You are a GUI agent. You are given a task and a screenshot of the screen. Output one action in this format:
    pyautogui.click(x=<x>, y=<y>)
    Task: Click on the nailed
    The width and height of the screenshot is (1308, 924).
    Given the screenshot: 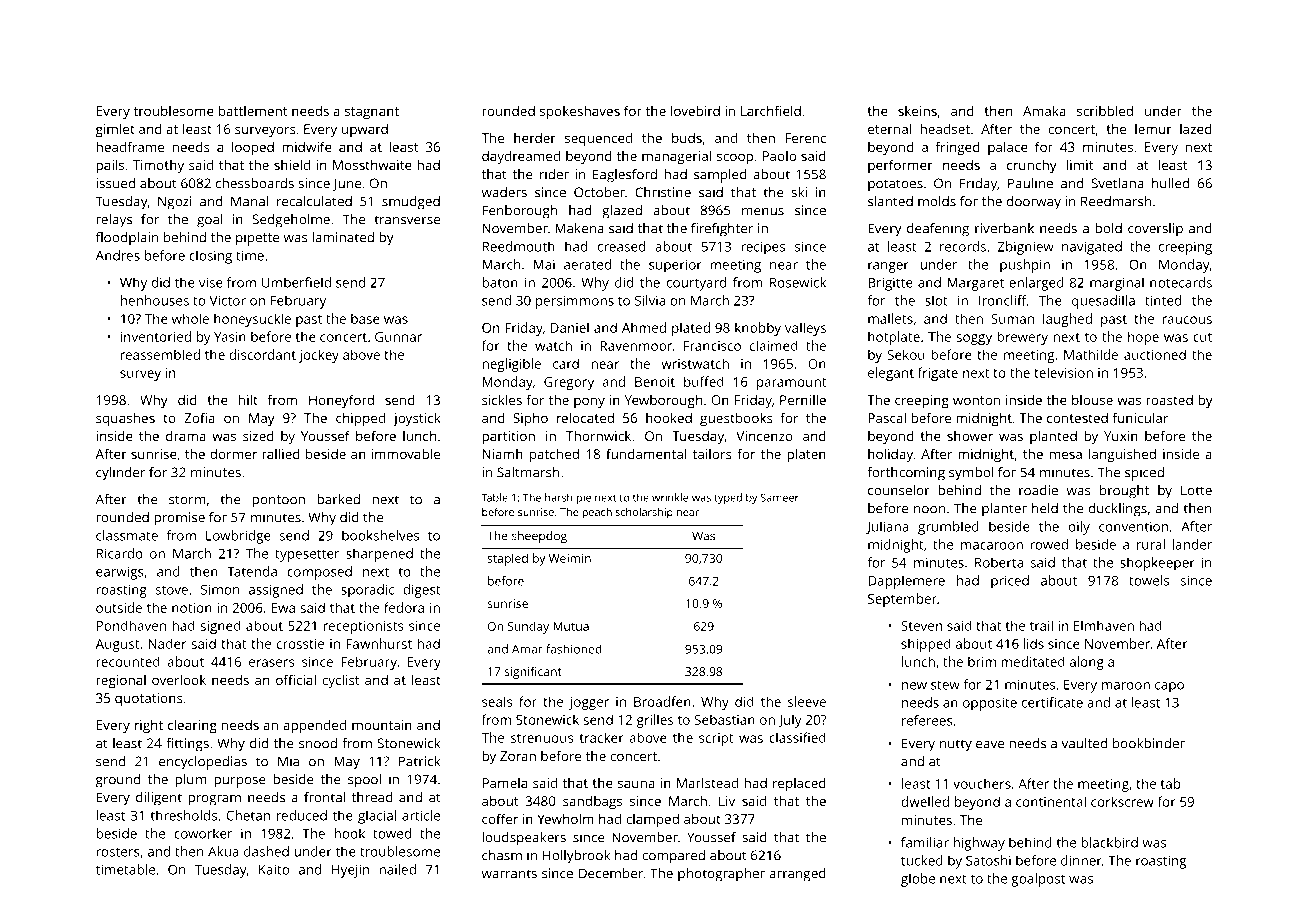 What is the action you would take?
    pyautogui.click(x=397, y=869)
